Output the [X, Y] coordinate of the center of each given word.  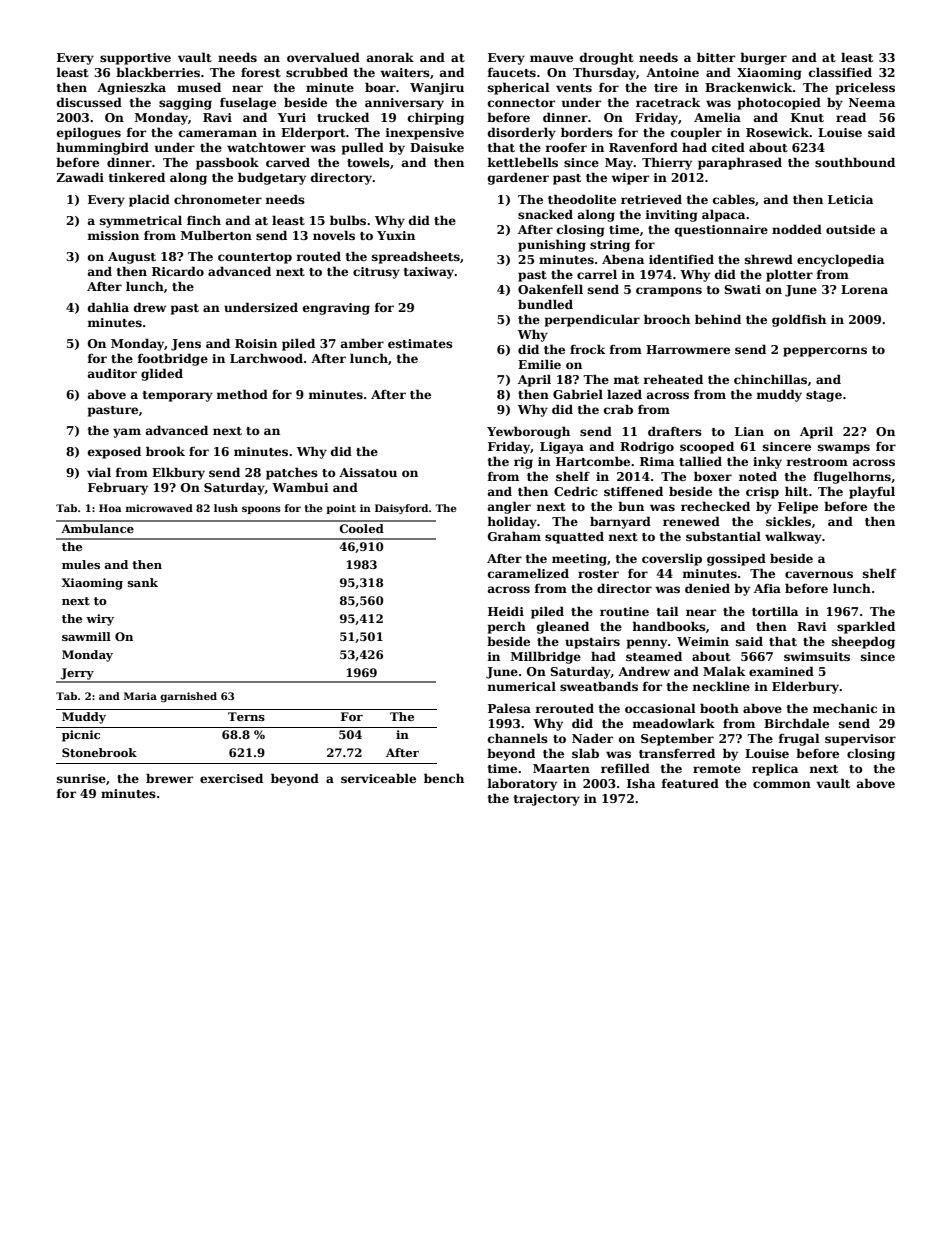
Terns [246, 716]
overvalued [323, 57]
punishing [552, 245]
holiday [512, 522]
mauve [551, 58]
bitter [716, 57]
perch [507, 627]
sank [143, 582]
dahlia [108, 307]
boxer [713, 476]
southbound [855, 162]
